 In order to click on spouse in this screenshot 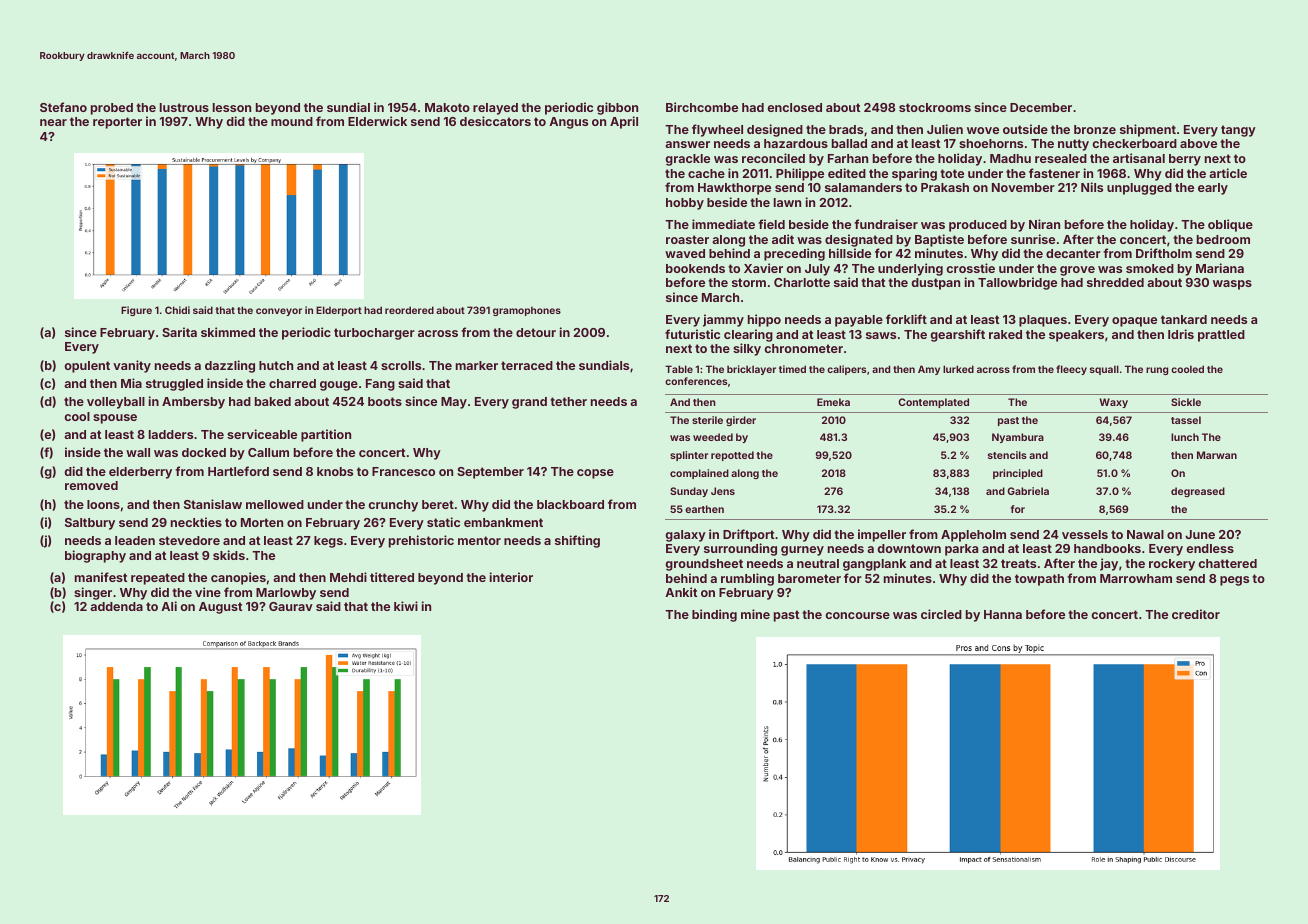, I will do `click(115, 419)`.
